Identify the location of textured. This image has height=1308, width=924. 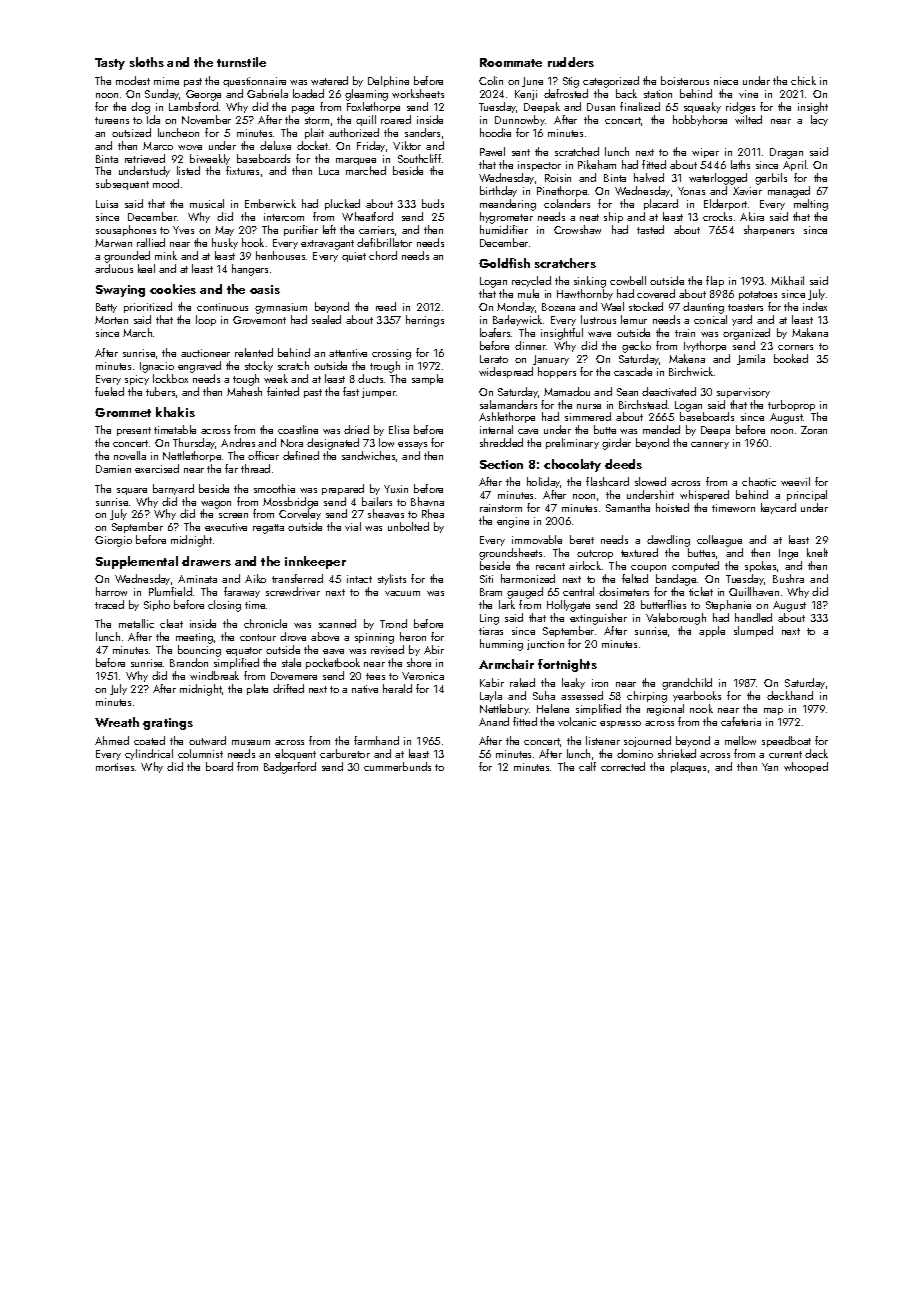
(639, 552).
